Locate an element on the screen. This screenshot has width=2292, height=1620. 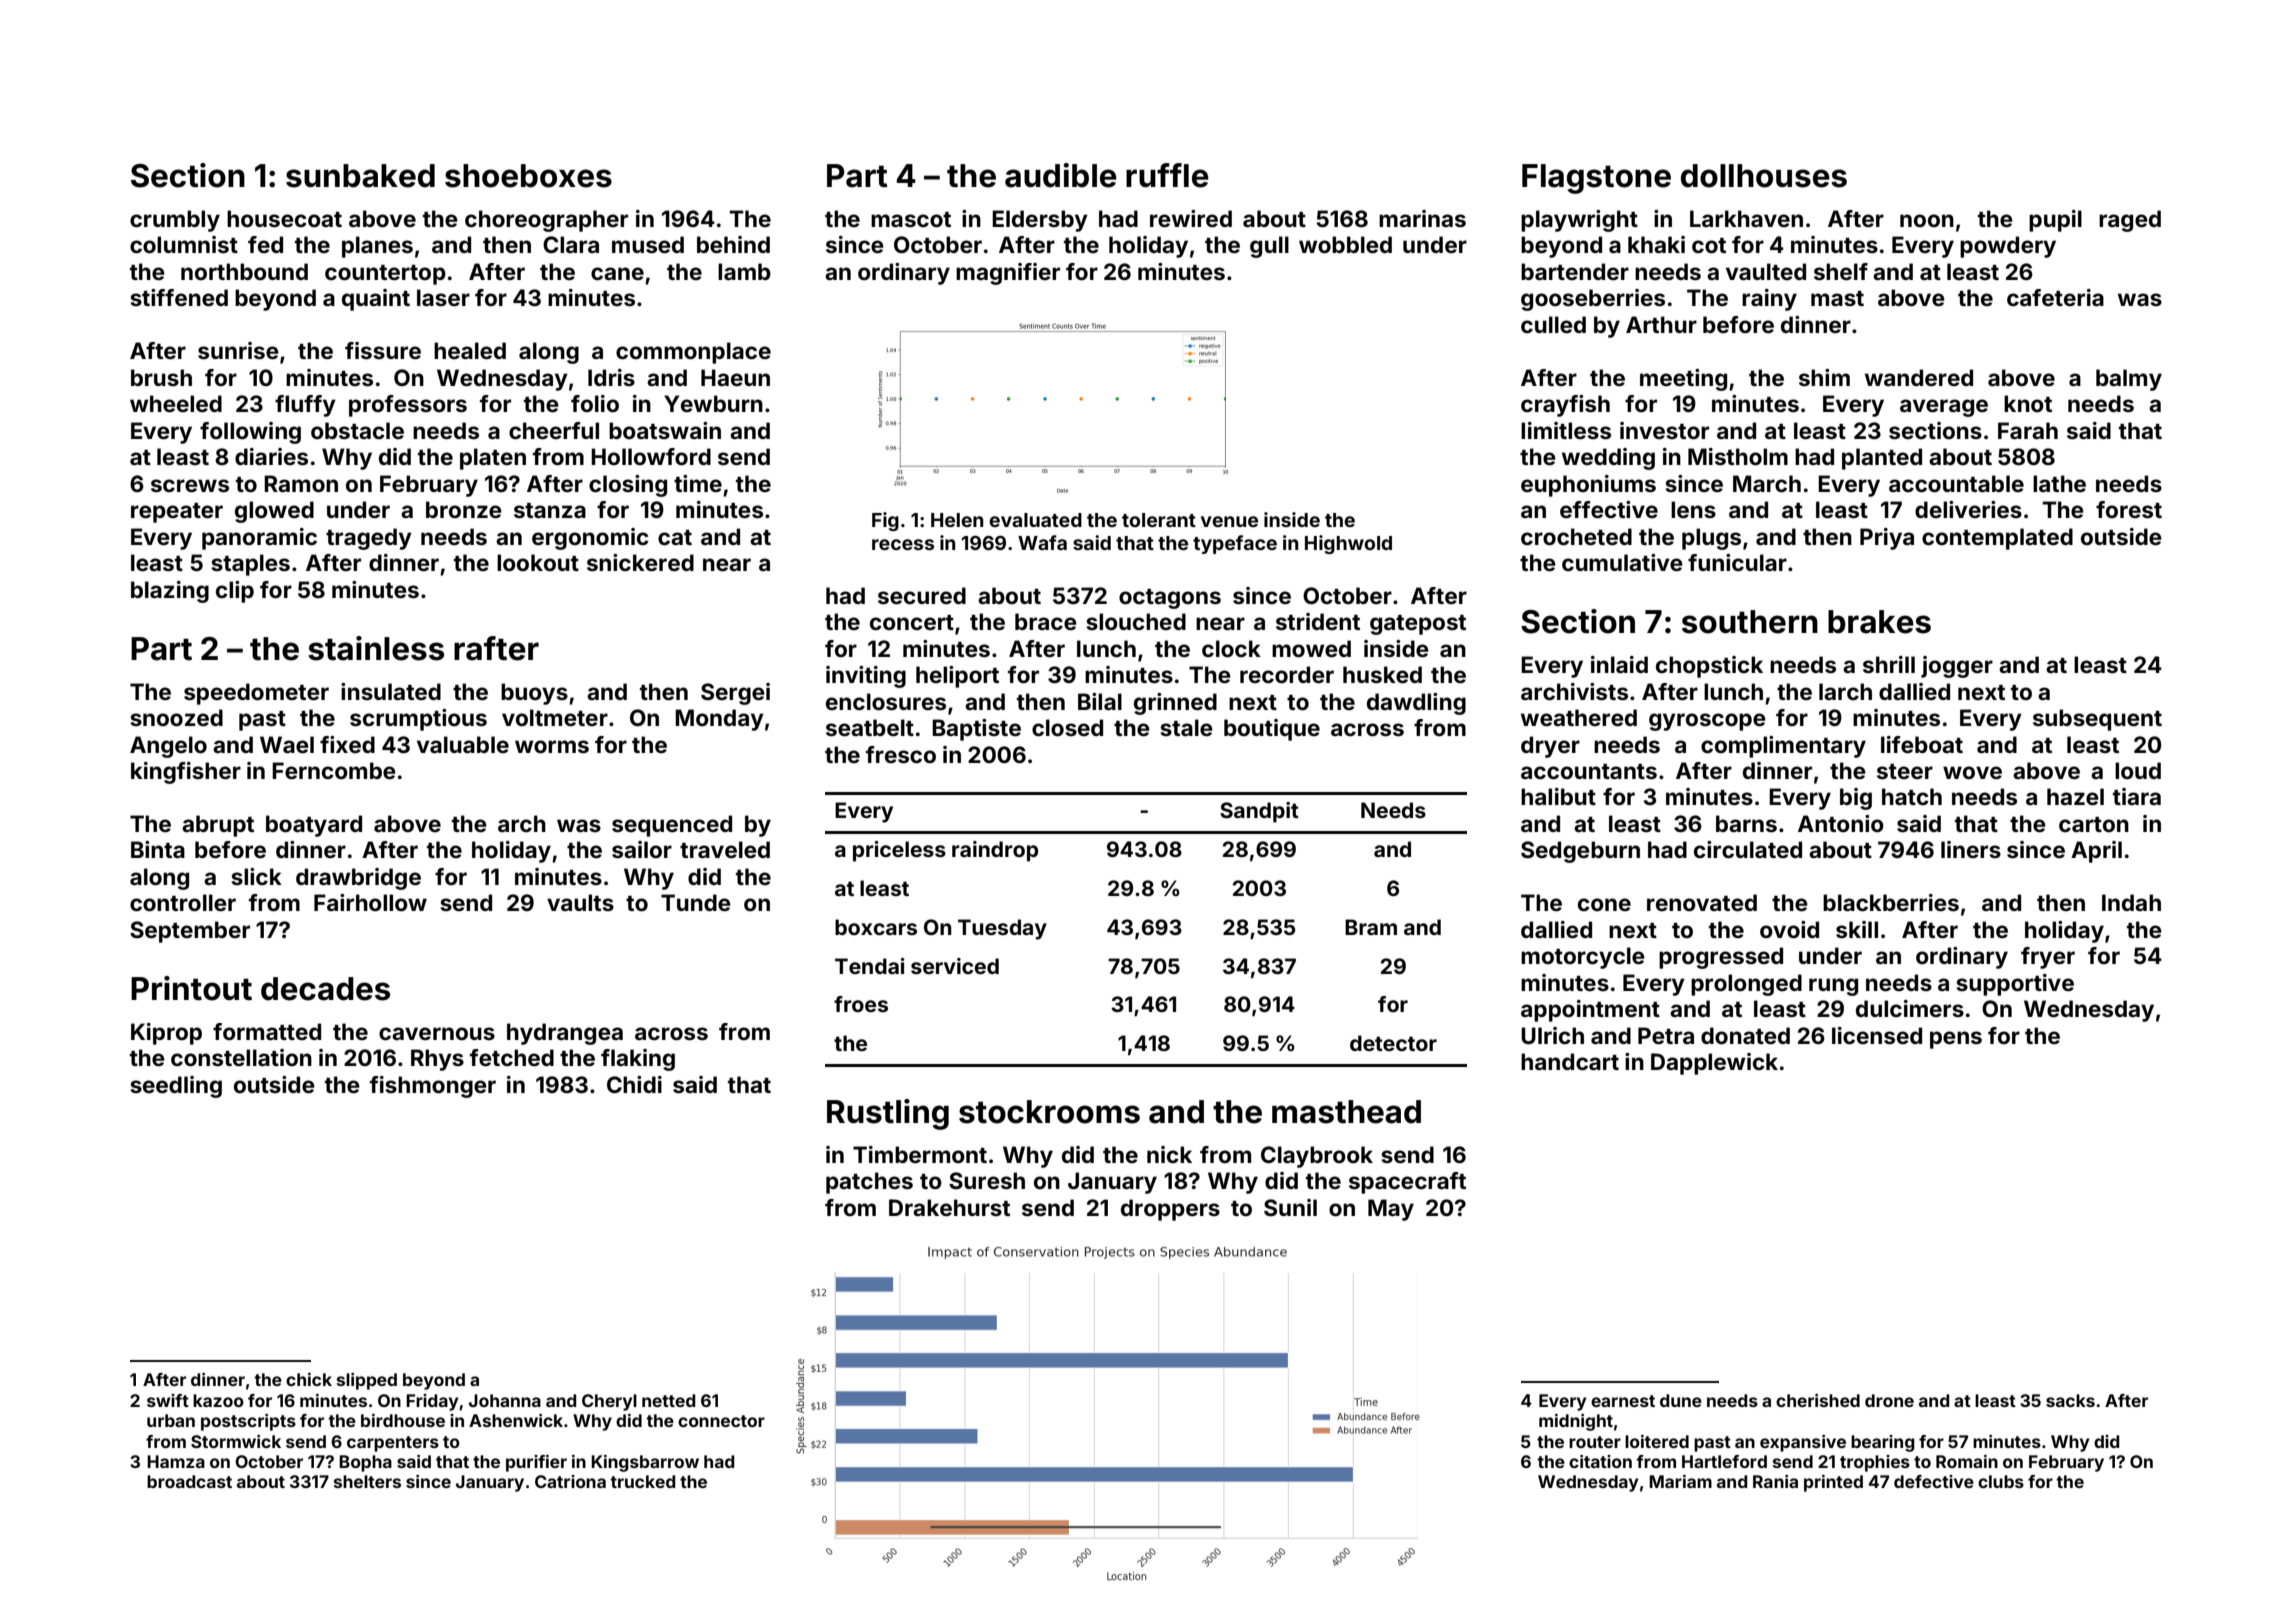
slouched is located at coordinates (1136, 621).
